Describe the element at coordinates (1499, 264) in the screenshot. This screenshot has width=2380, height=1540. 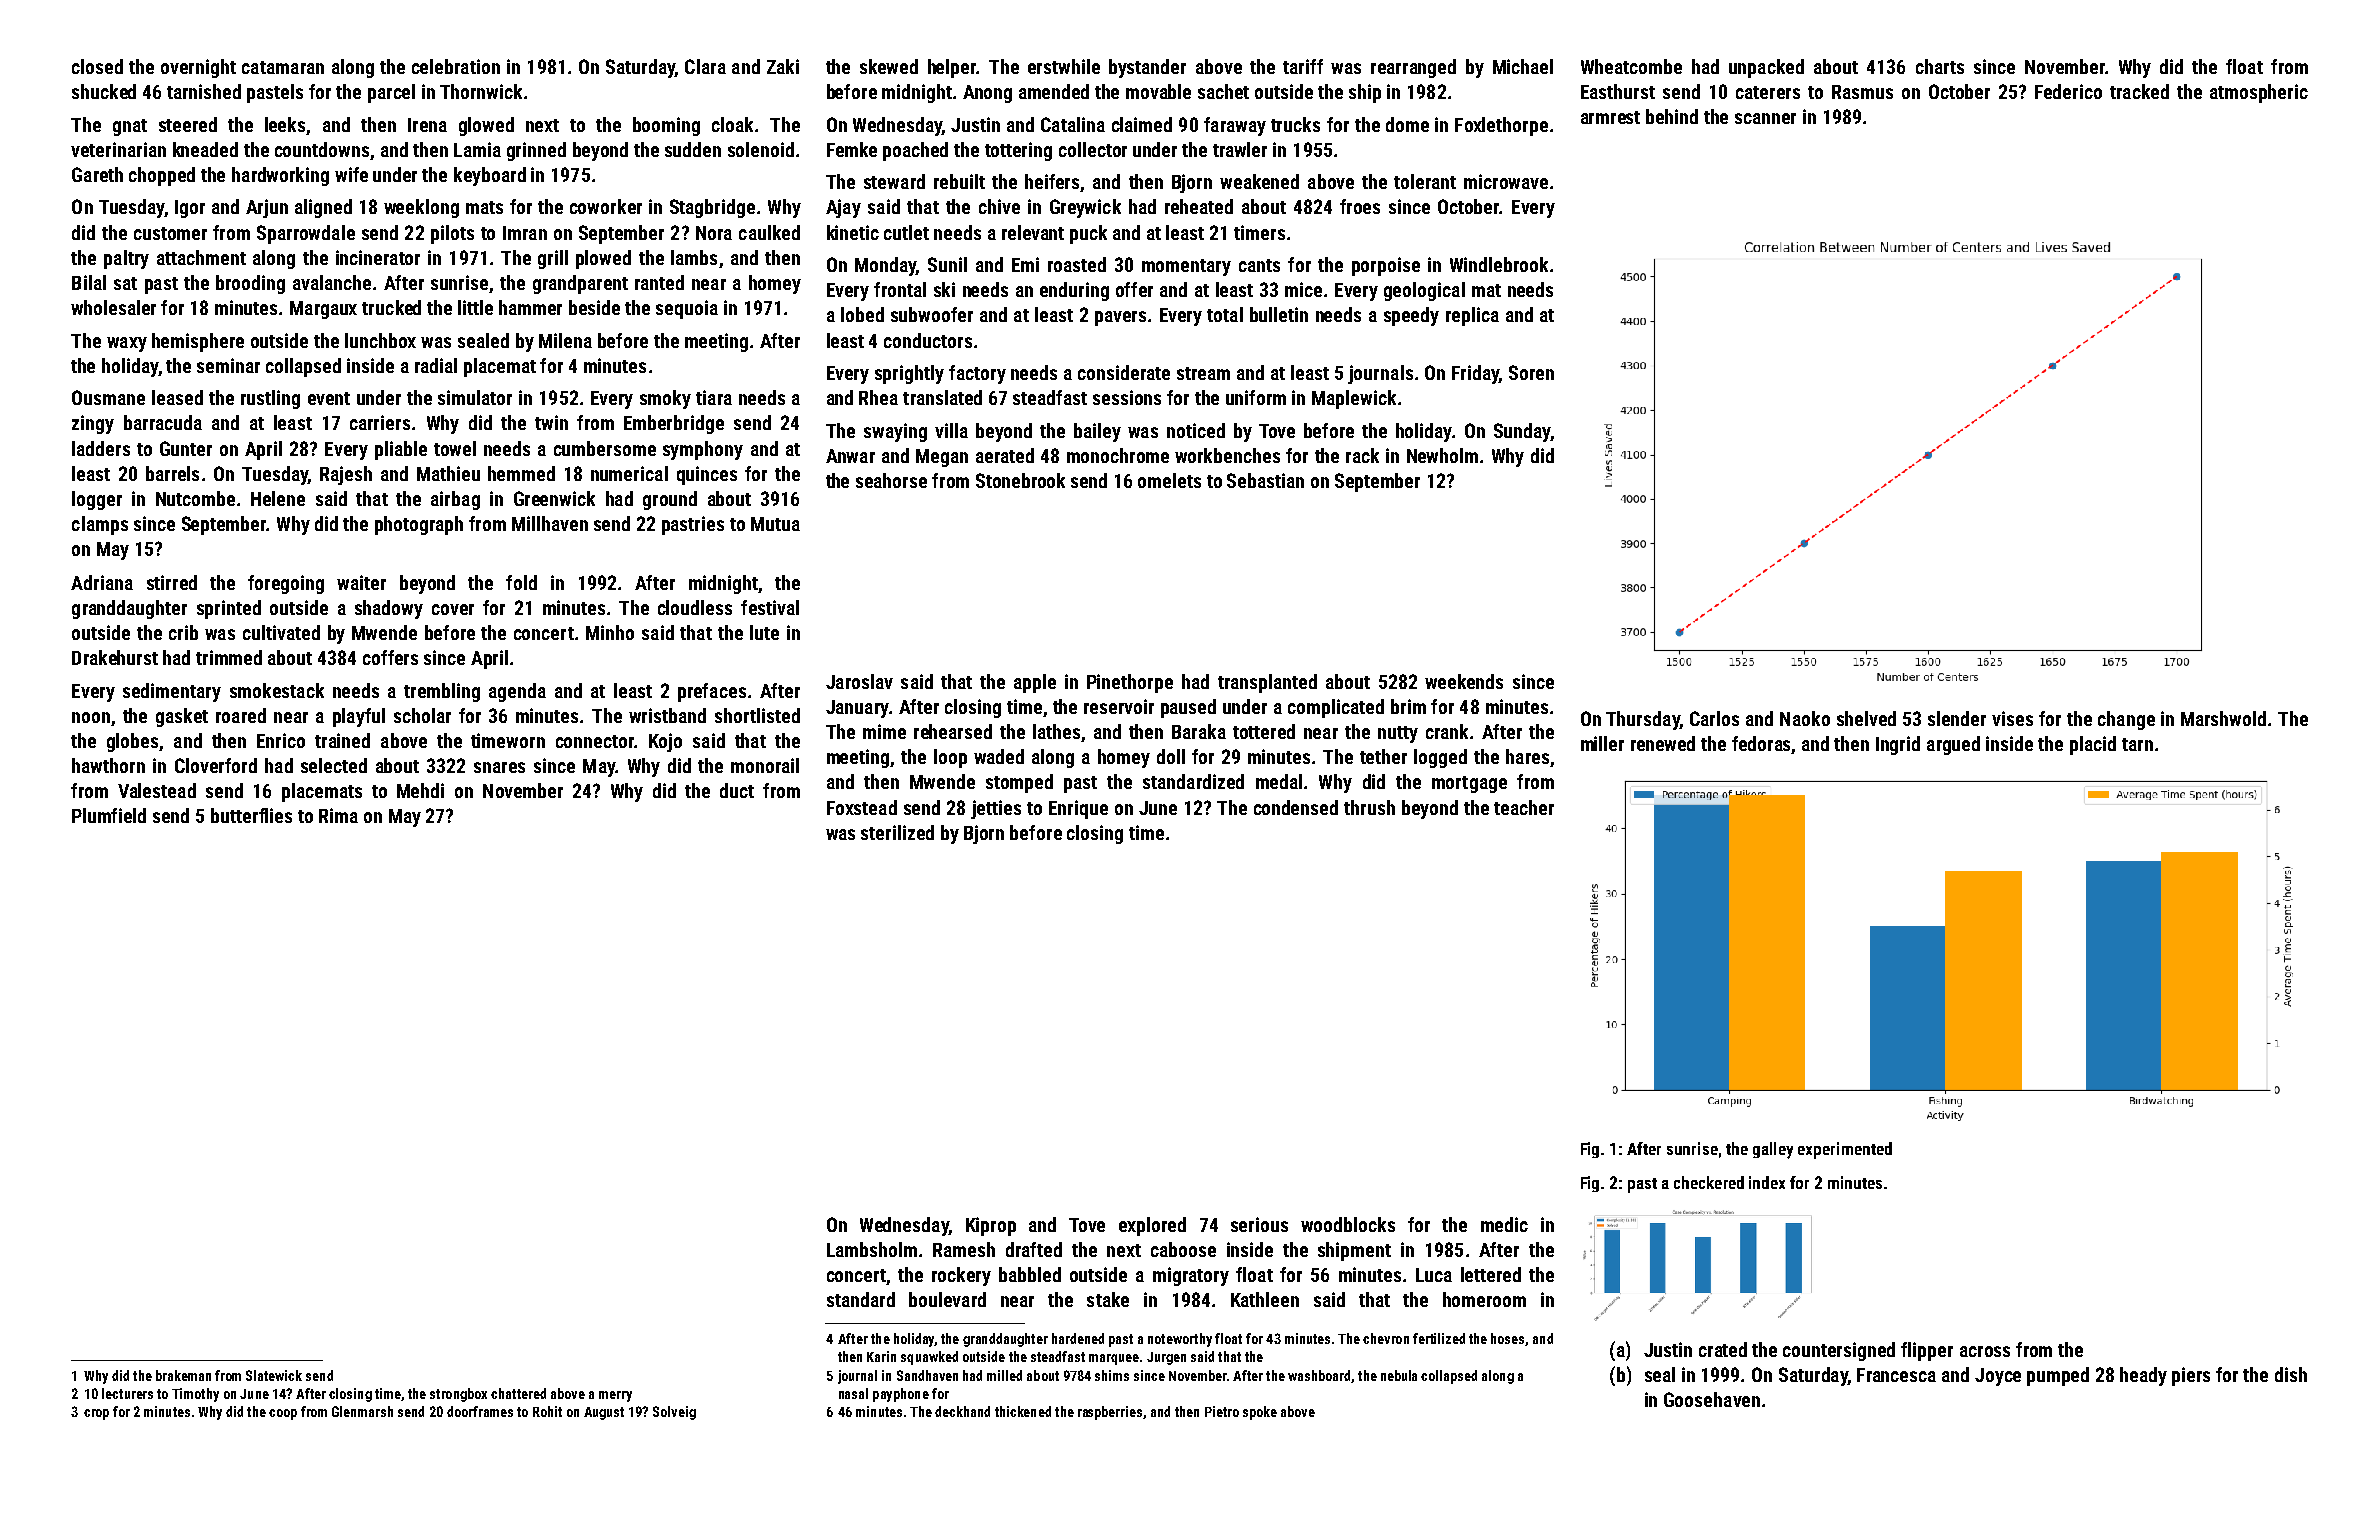
I see `Windlebrook` at that location.
